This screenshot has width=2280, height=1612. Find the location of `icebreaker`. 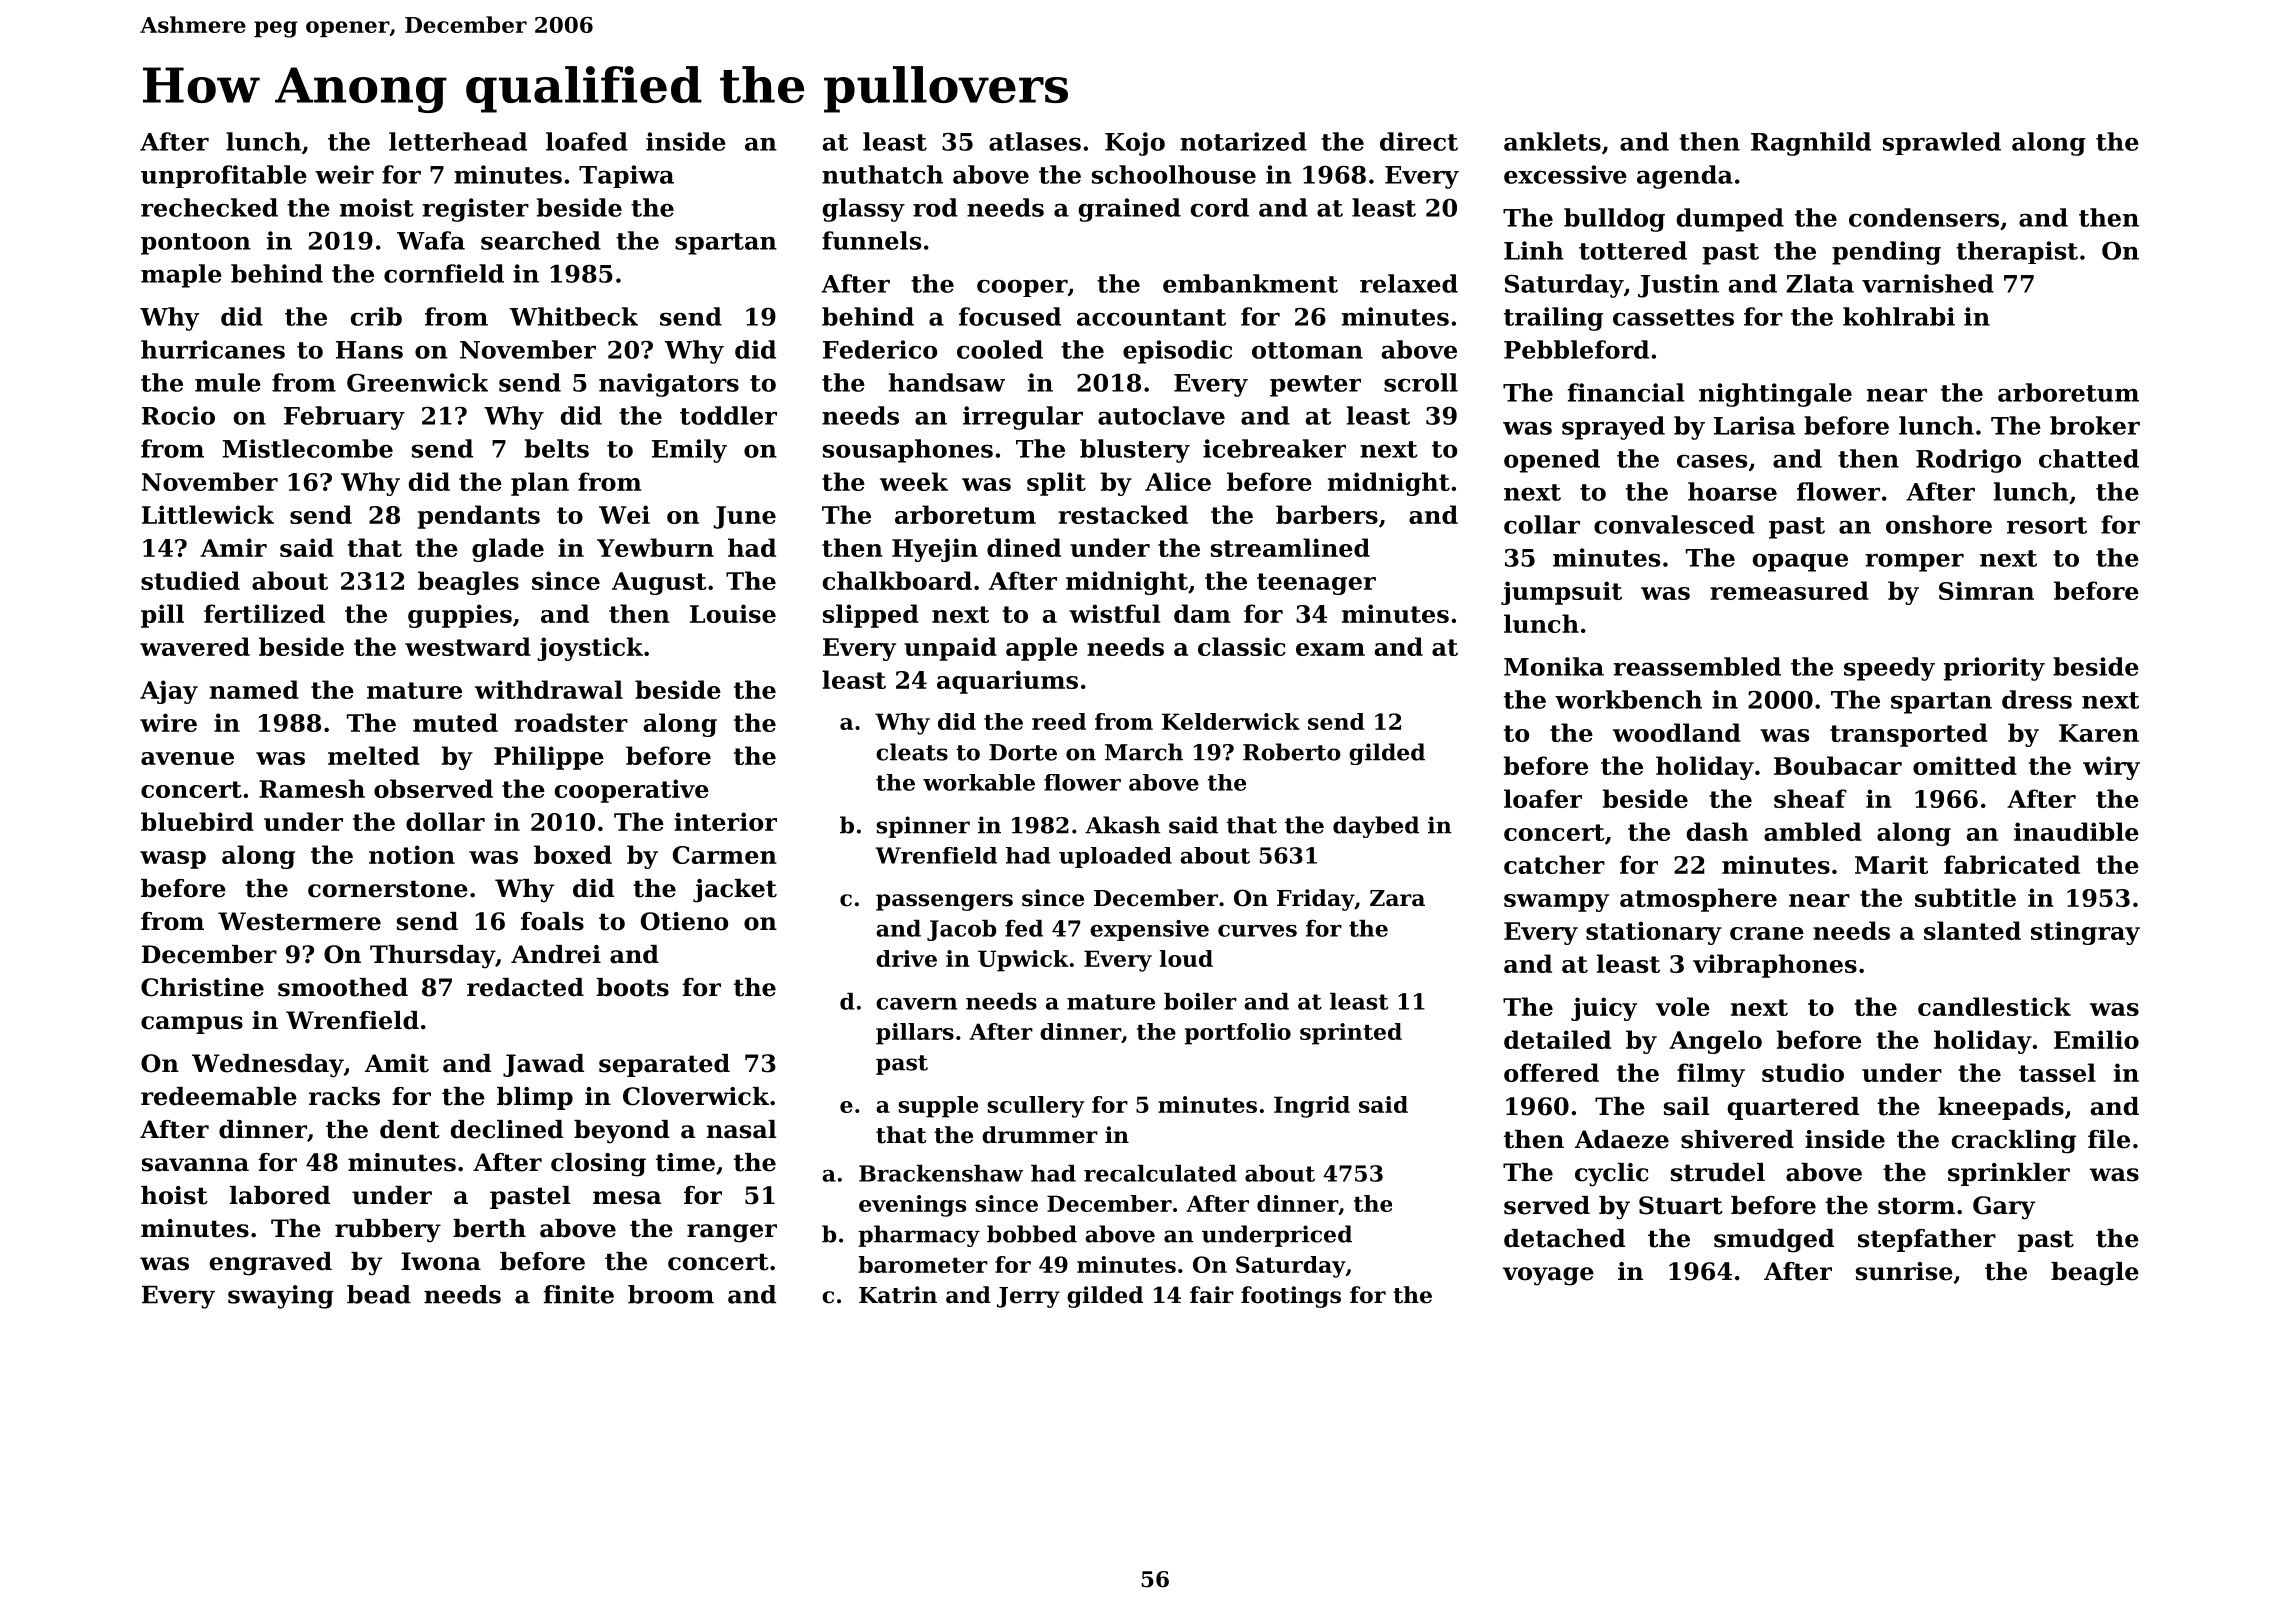

icebreaker is located at coordinates (1274, 448).
